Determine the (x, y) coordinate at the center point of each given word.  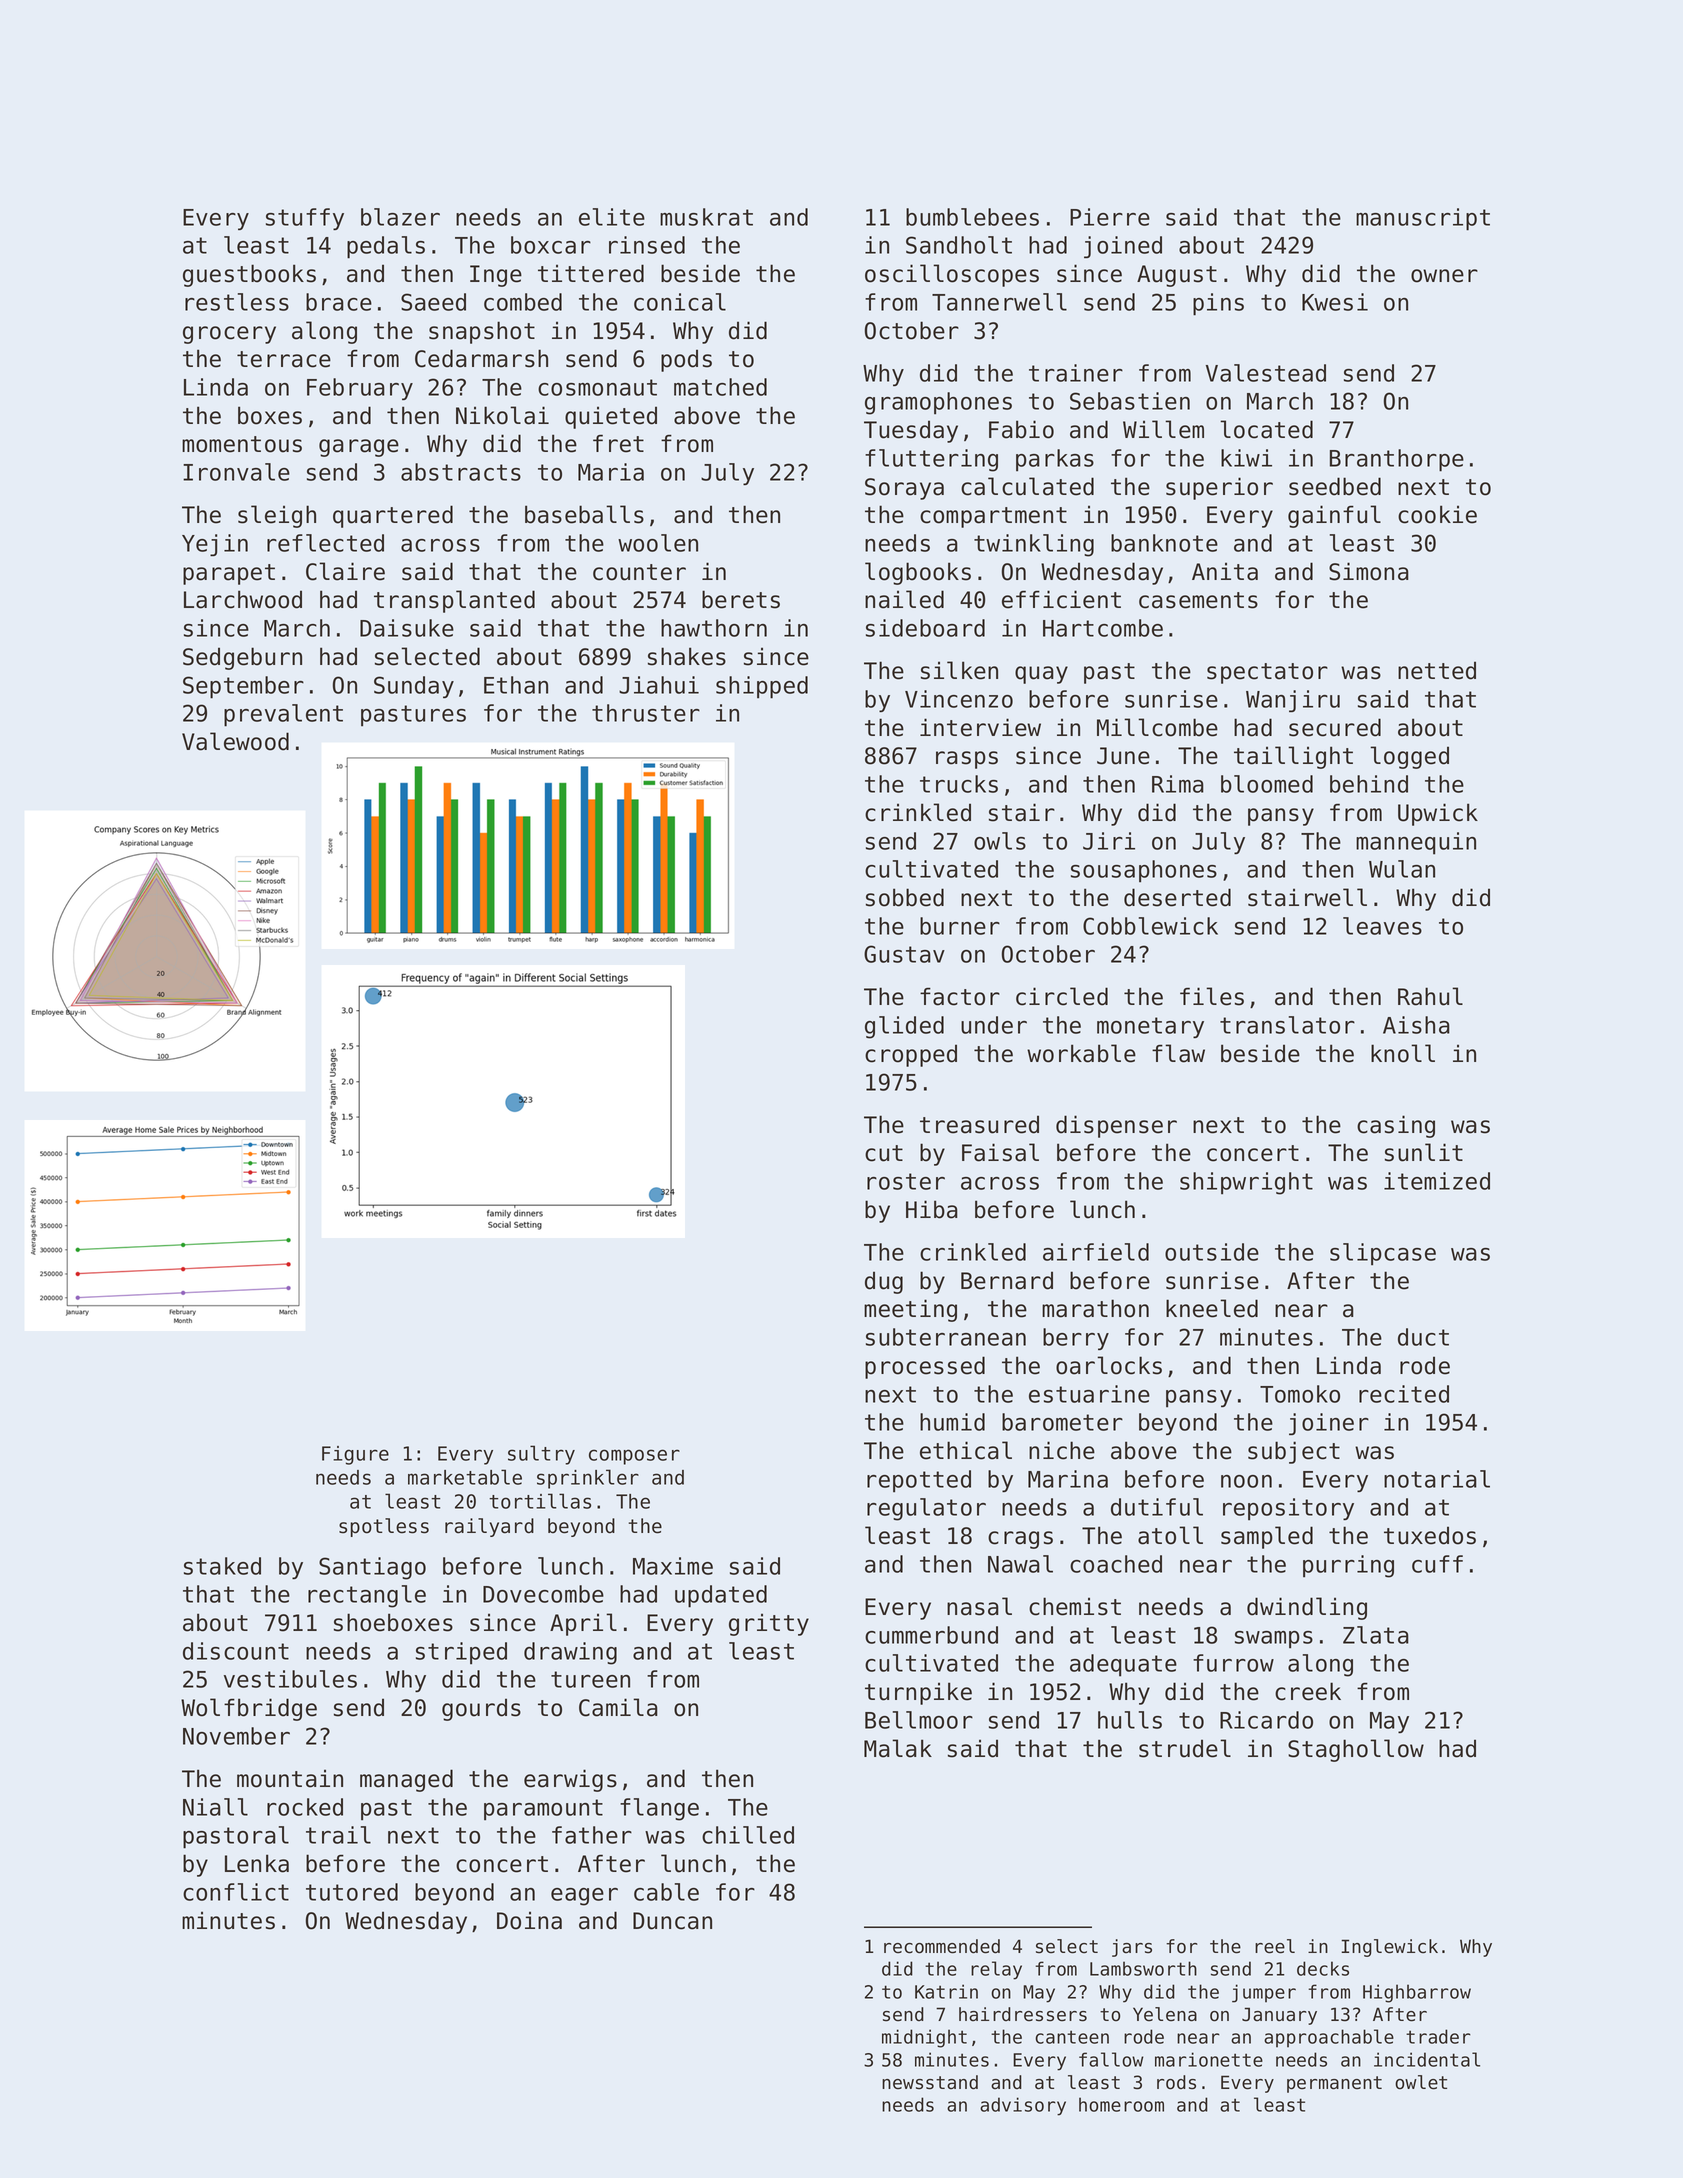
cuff (1437, 1564)
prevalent (283, 715)
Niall (215, 1807)
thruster (646, 713)
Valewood (235, 741)
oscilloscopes (952, 275)
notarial (1437, 1479)
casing (1396, 1126)
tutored (352, 1892)
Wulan (1402, 869)
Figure (355, 1455)
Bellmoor (919, 1720)
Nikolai (502, 415)
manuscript (1423, 219)
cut (884, 1153)
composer (634, 1457)
